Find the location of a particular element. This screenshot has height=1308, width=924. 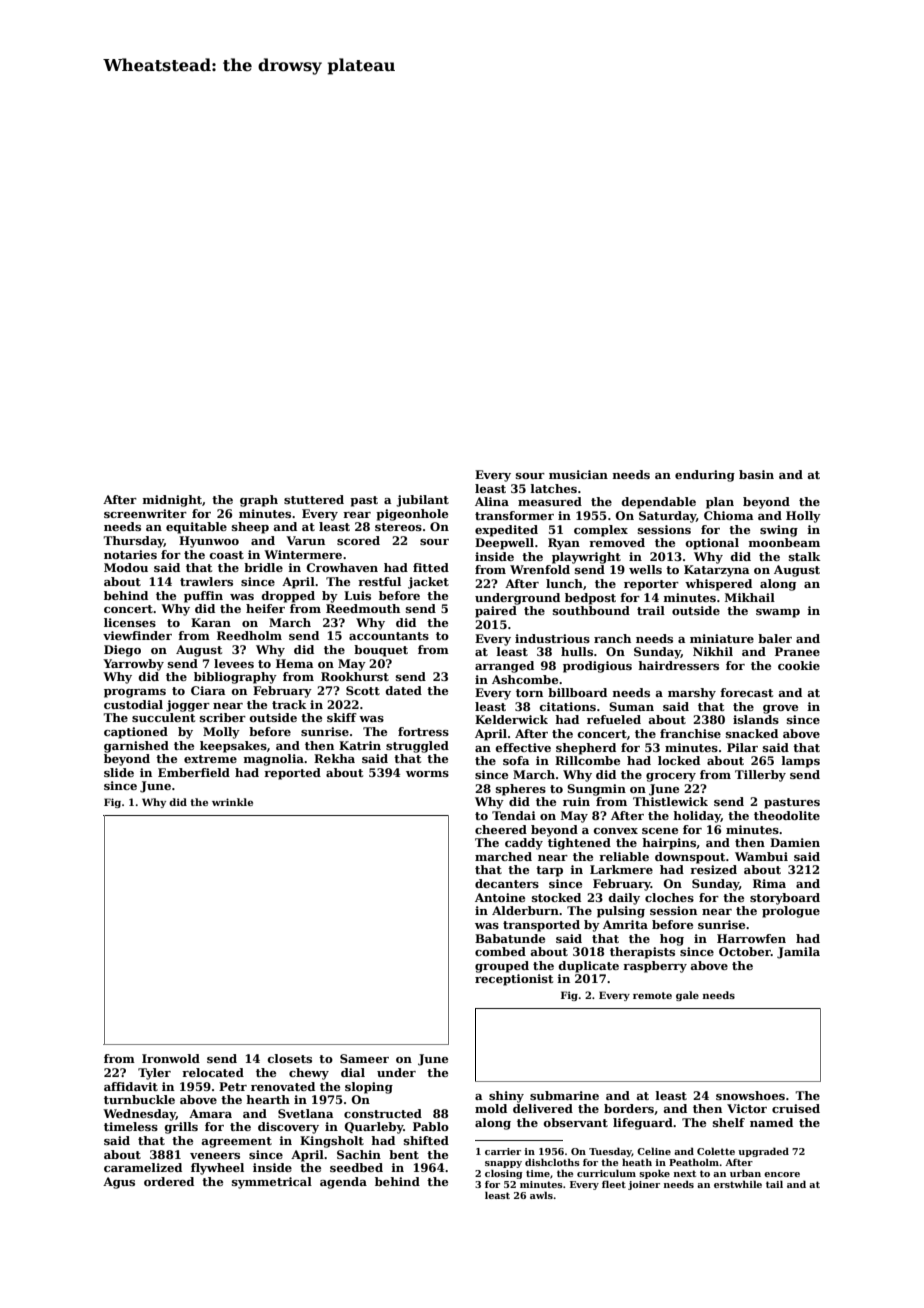

joiner is located at coordinates (644, 1185).
